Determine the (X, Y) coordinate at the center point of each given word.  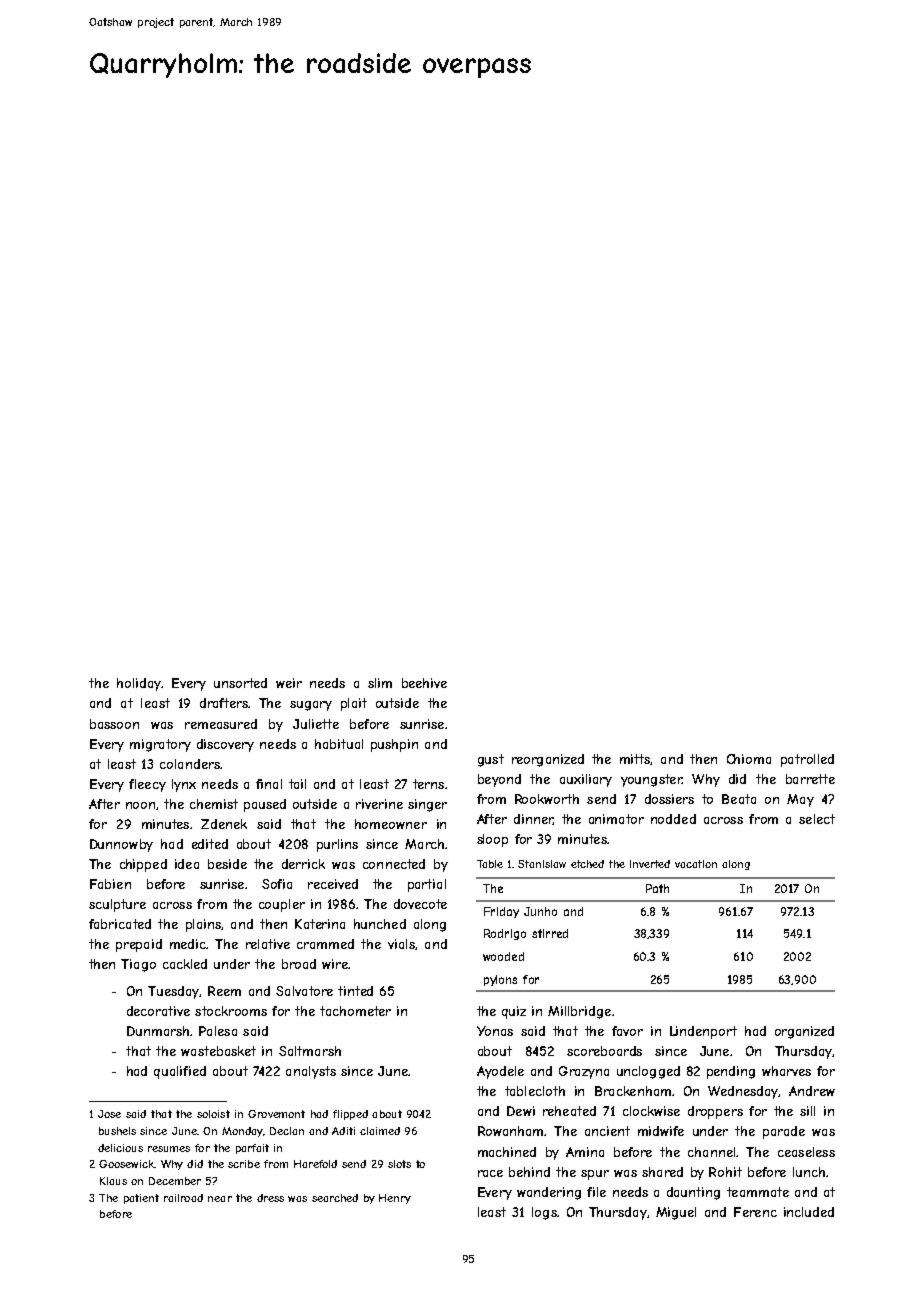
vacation (696, 864)
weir (289, 683)
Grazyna (584, 1072)
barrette (810, 779)
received (333, 884)
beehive (424, 683)
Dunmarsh (158, 1031)
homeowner (391, 824)
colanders (190, 764)
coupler (282, 905)
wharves (786, 1071)
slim (380, 683)
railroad (183, 1198)
